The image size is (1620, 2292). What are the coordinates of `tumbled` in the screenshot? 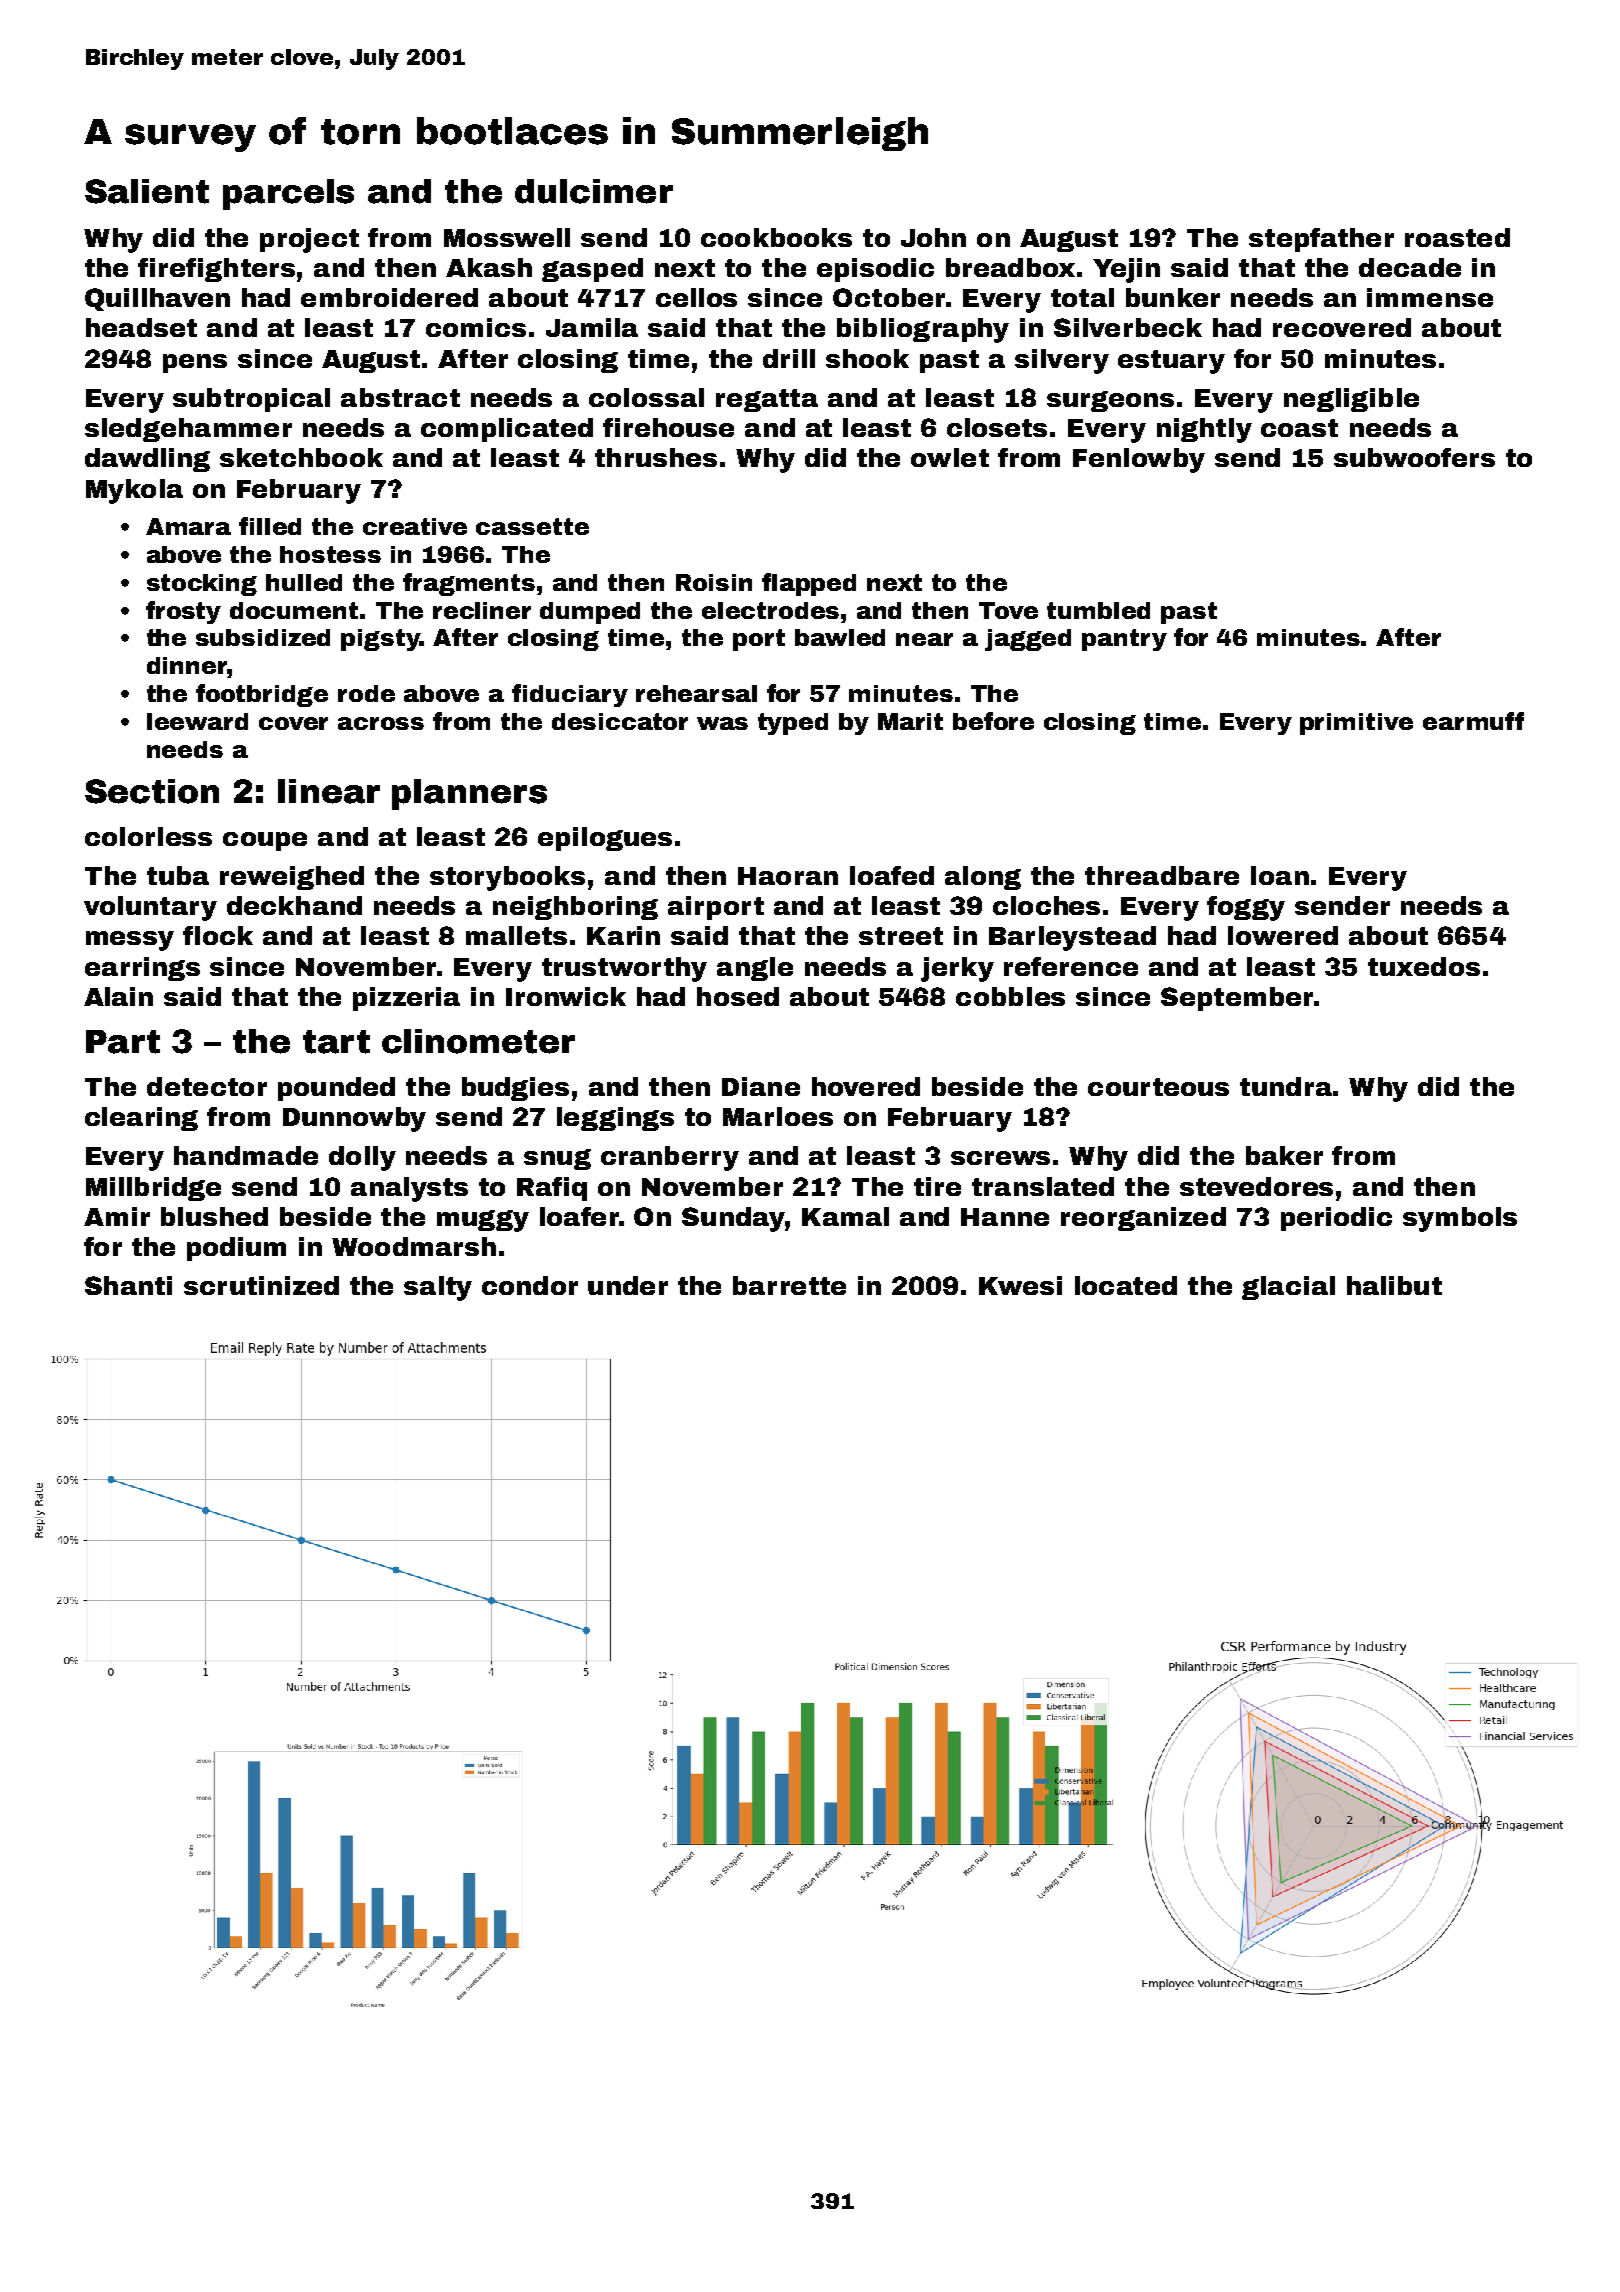 It's located at (1098, 610).
